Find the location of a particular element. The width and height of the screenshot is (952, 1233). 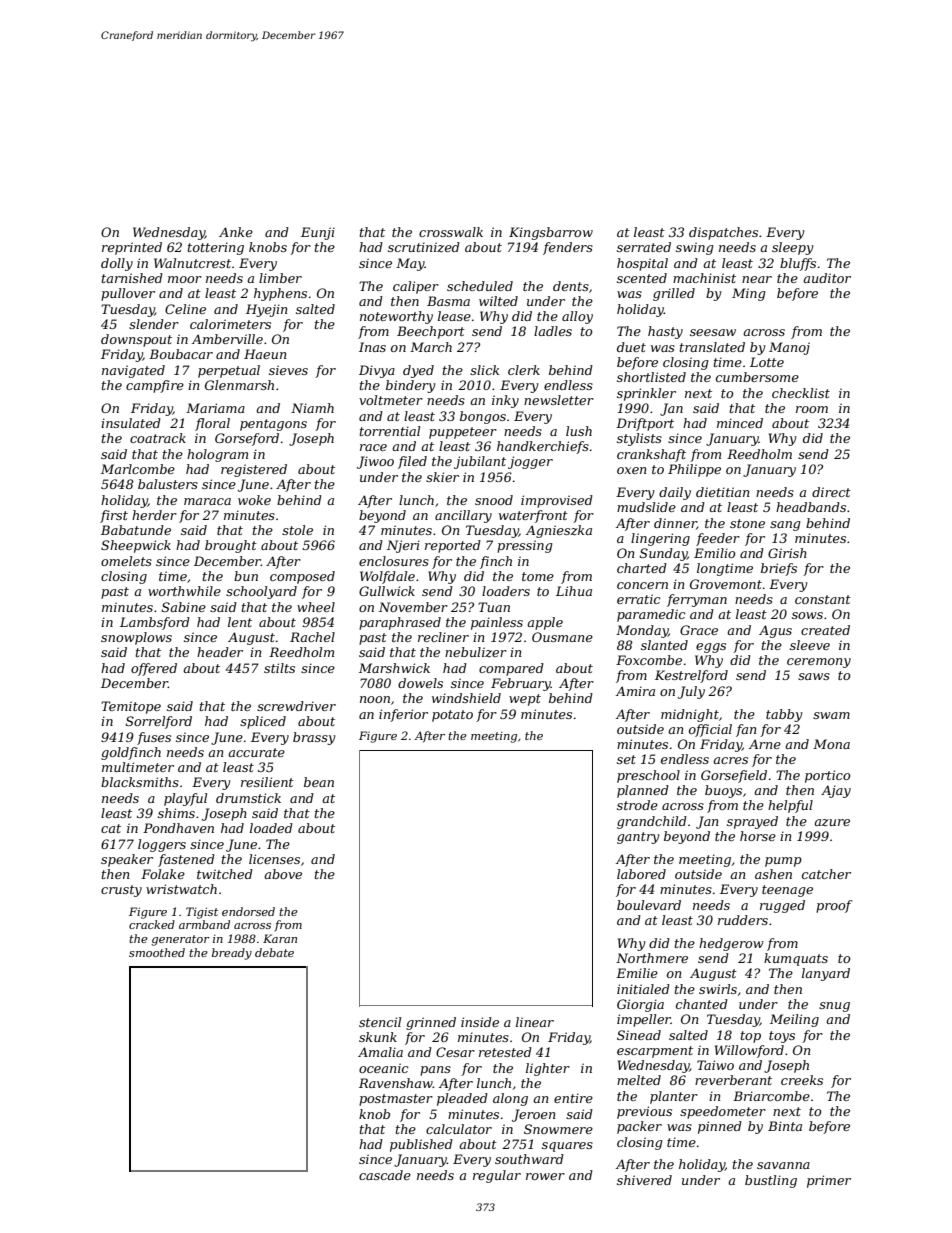

cascade is located at coordinates (385, 1175).
